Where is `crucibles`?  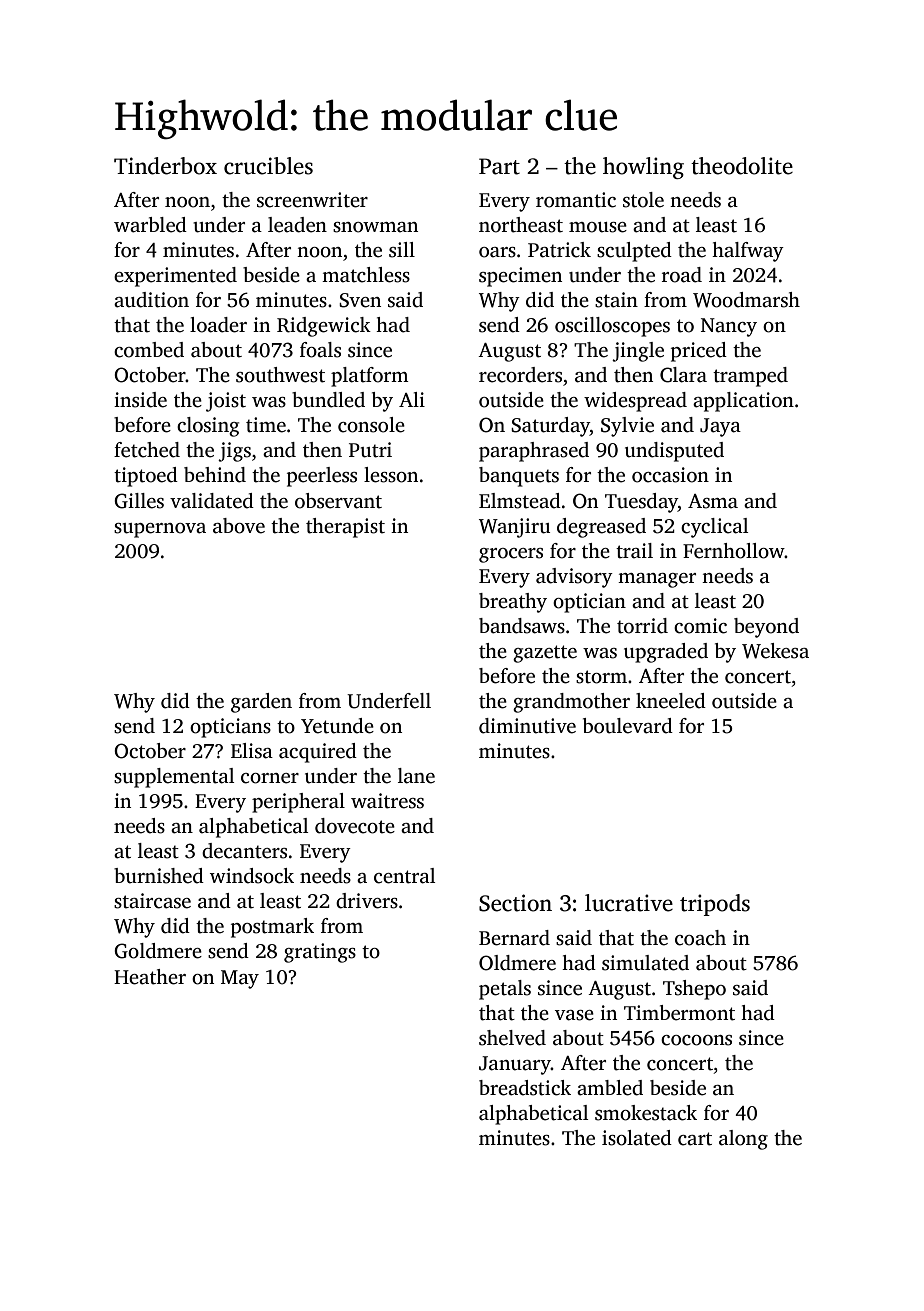
crucibles is located at coordinates (268, 166).
